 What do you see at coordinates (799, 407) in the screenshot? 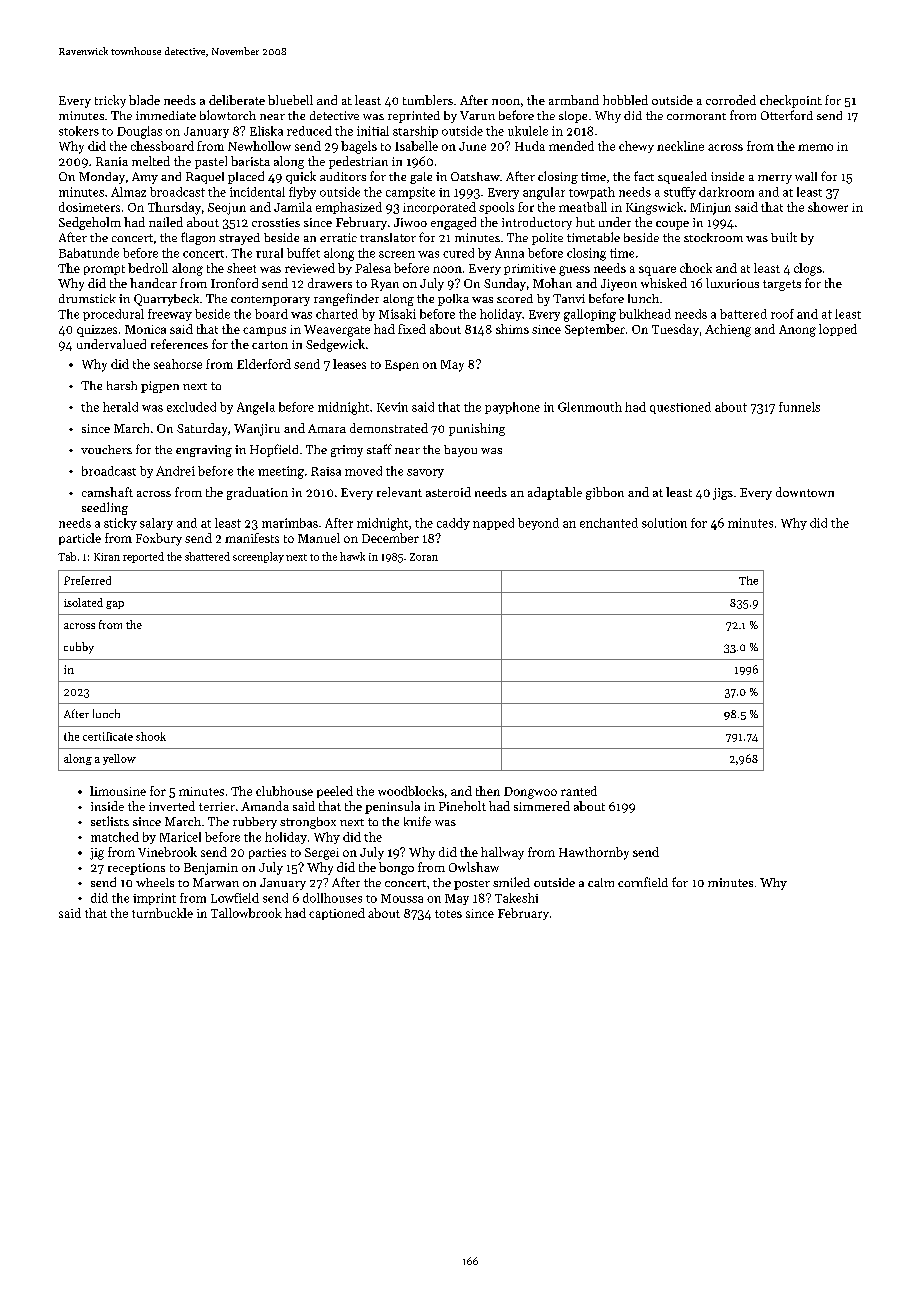
I see `funnels` at bounding box center [799, 407].
